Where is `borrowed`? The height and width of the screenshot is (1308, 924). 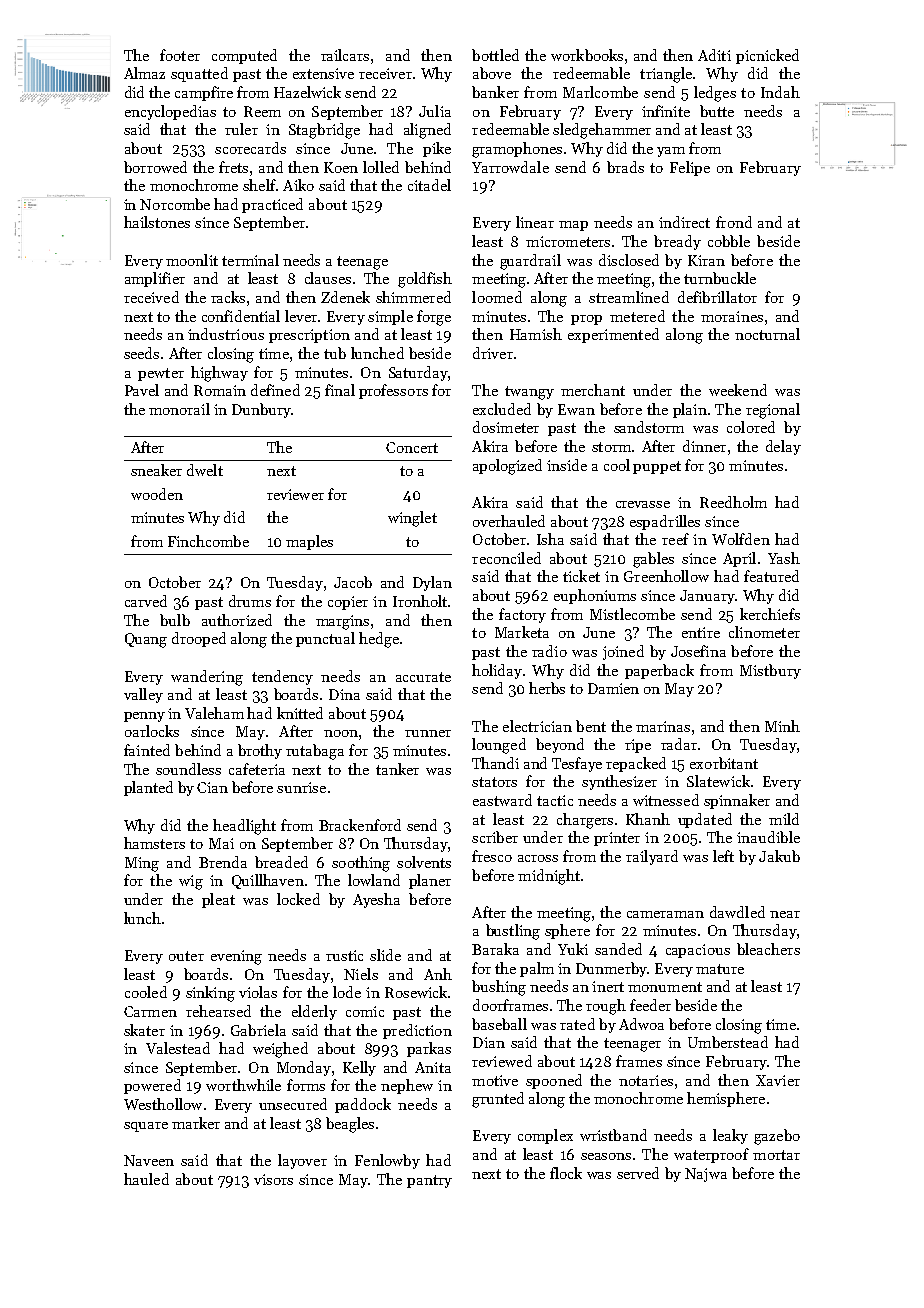 borrowed is located at coordinates (155, 167).
